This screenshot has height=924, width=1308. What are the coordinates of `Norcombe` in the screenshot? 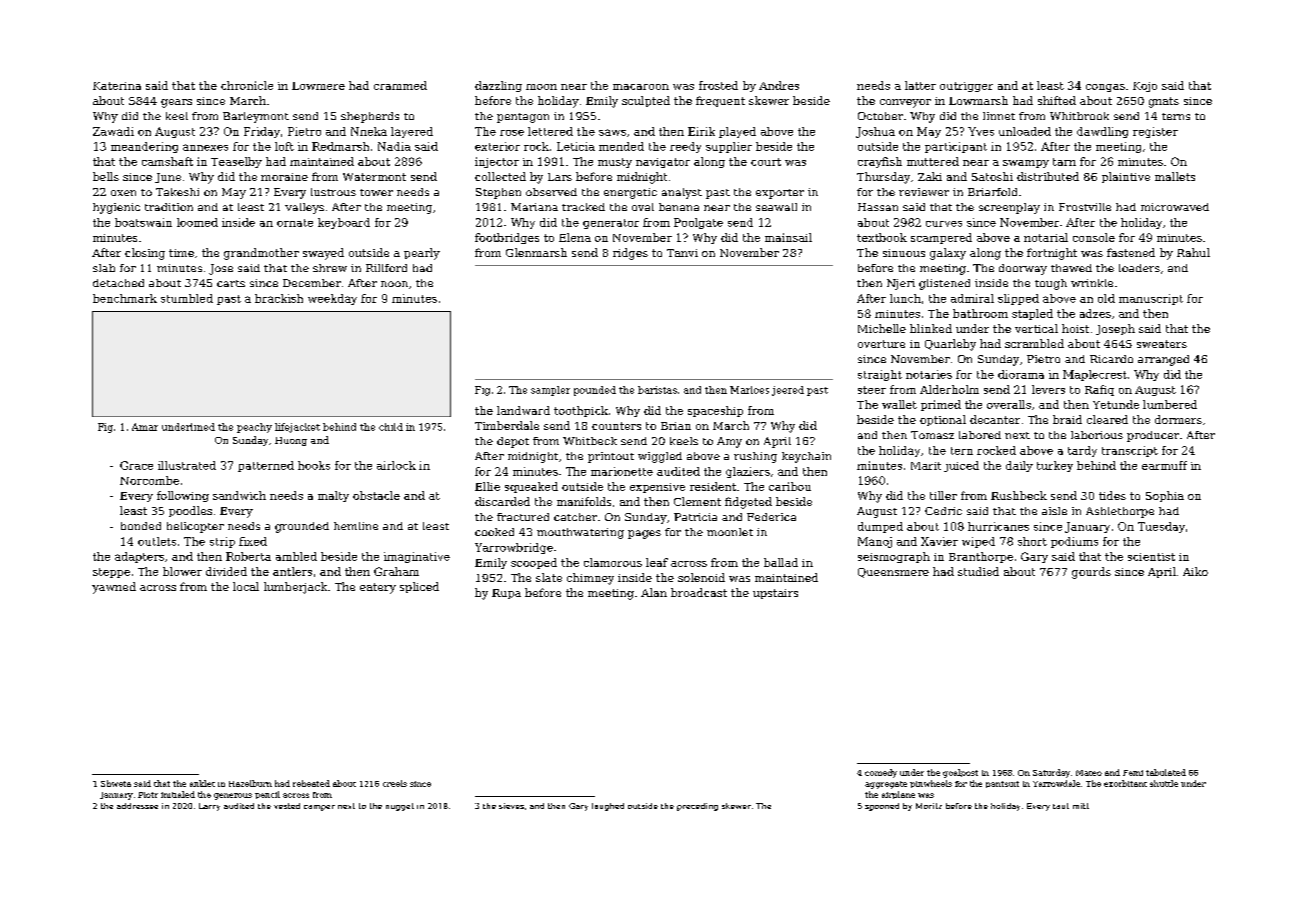 It's located at (149, 480).
